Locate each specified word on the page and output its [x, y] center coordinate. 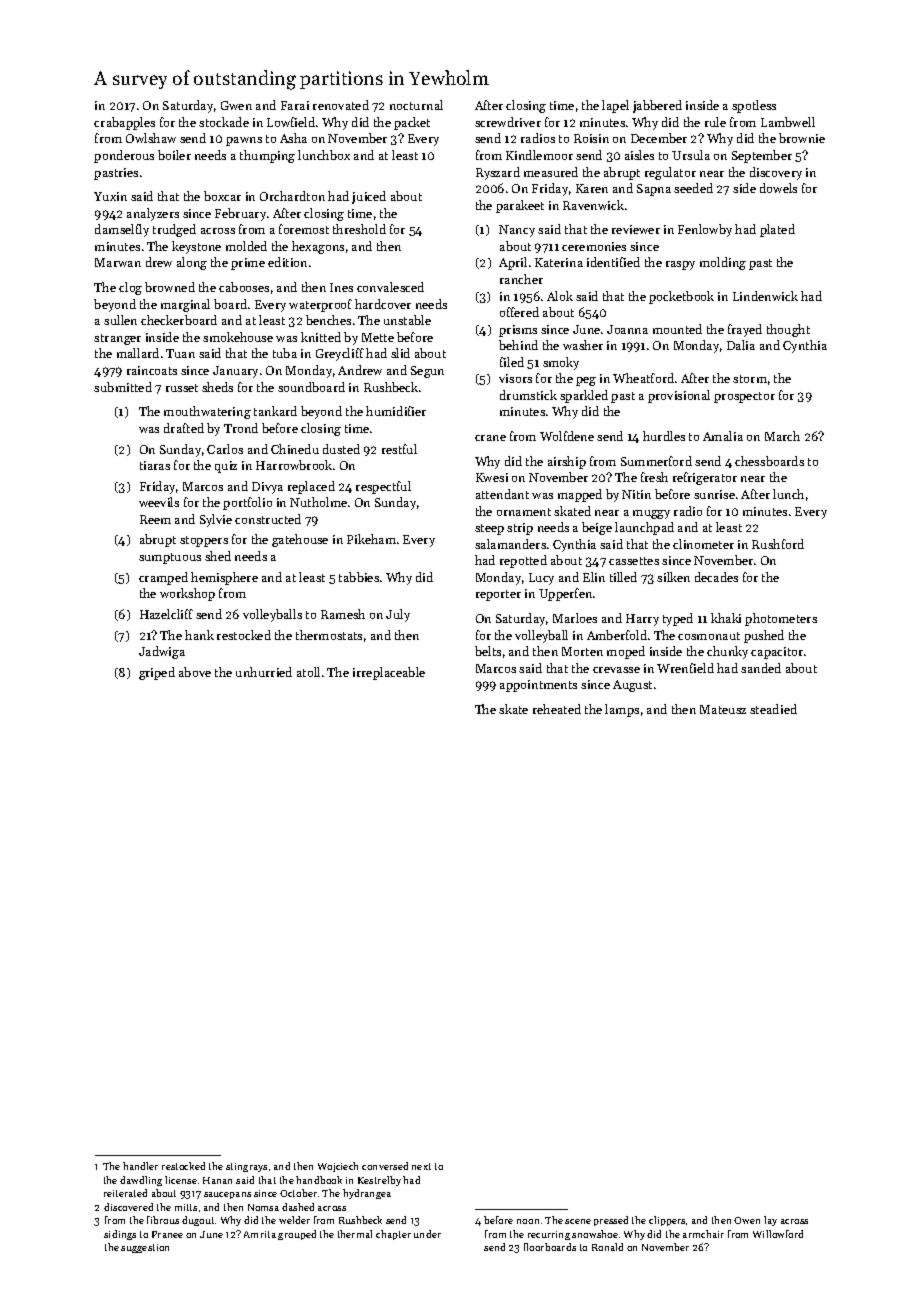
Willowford [778, 1234]
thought [788, 330]
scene [578, 1221]
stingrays [246, 1167]
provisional [679, 396]
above [195, 672]
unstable [407, 320]
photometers [781, 619]
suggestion [145, 1248]
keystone [196, 247]
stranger [117, 339]
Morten [582, 651]
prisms [518, 331]
